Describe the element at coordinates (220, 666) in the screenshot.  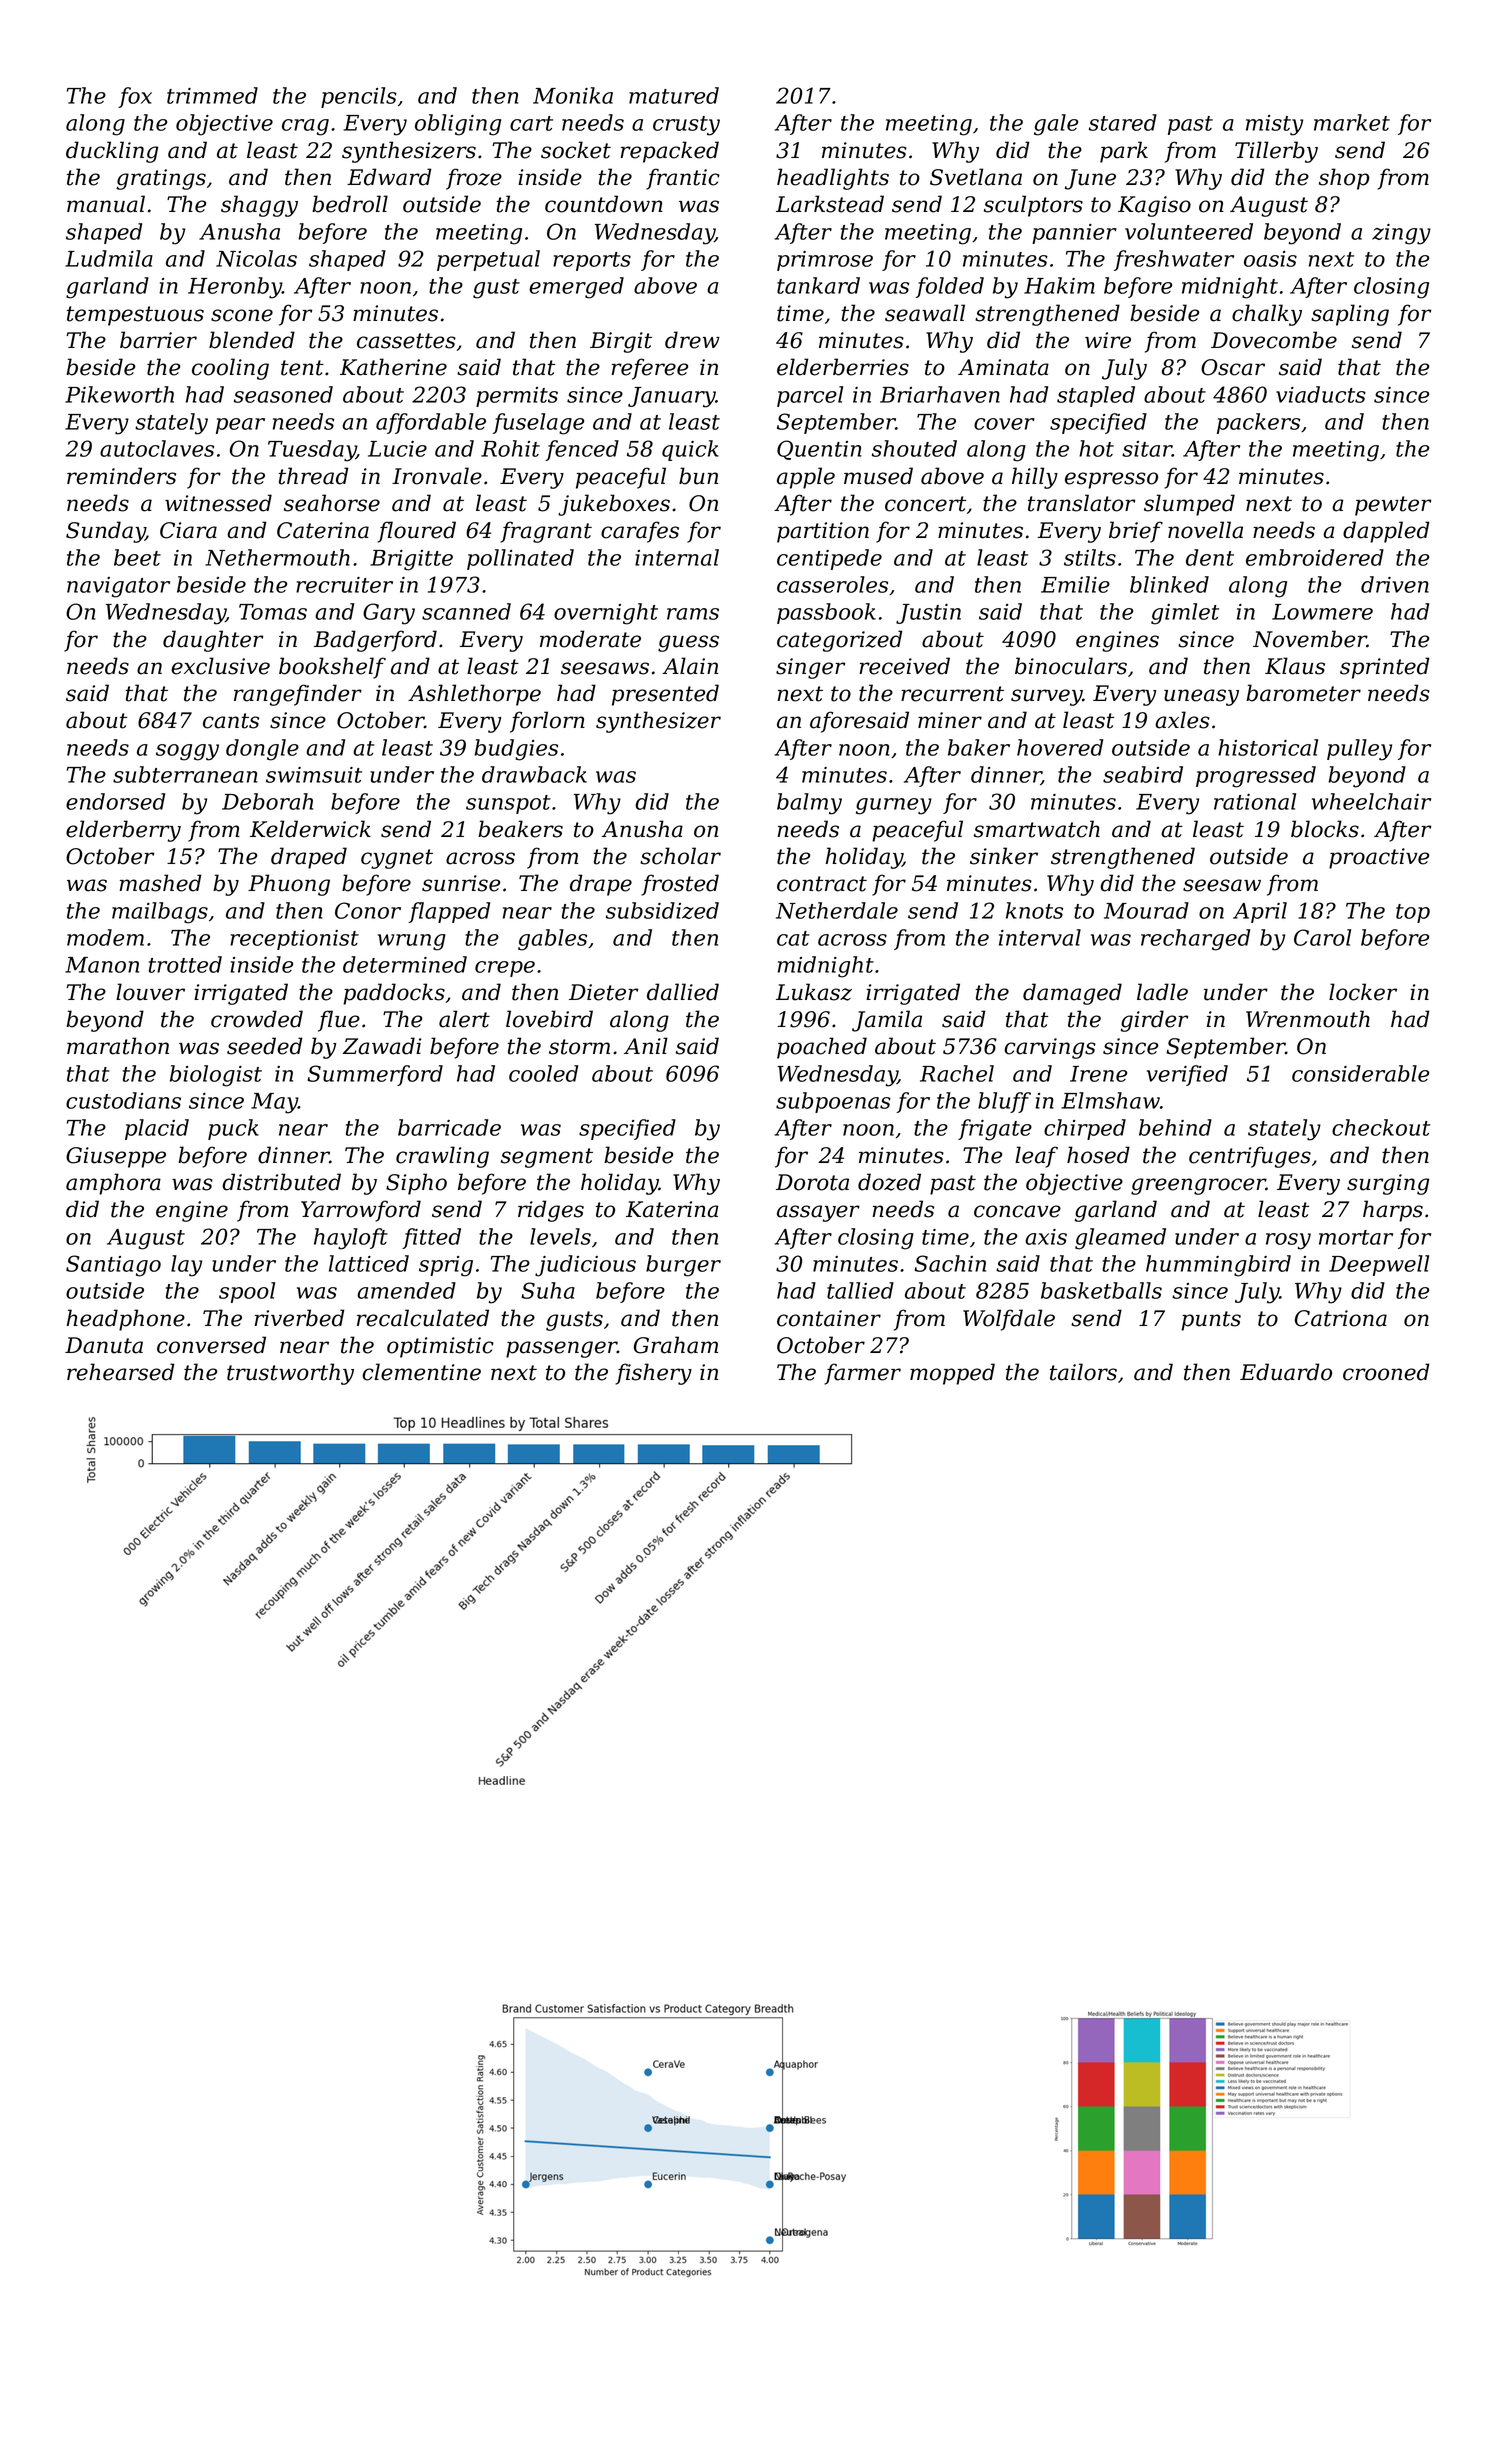
I see `exclusive` at that location.
